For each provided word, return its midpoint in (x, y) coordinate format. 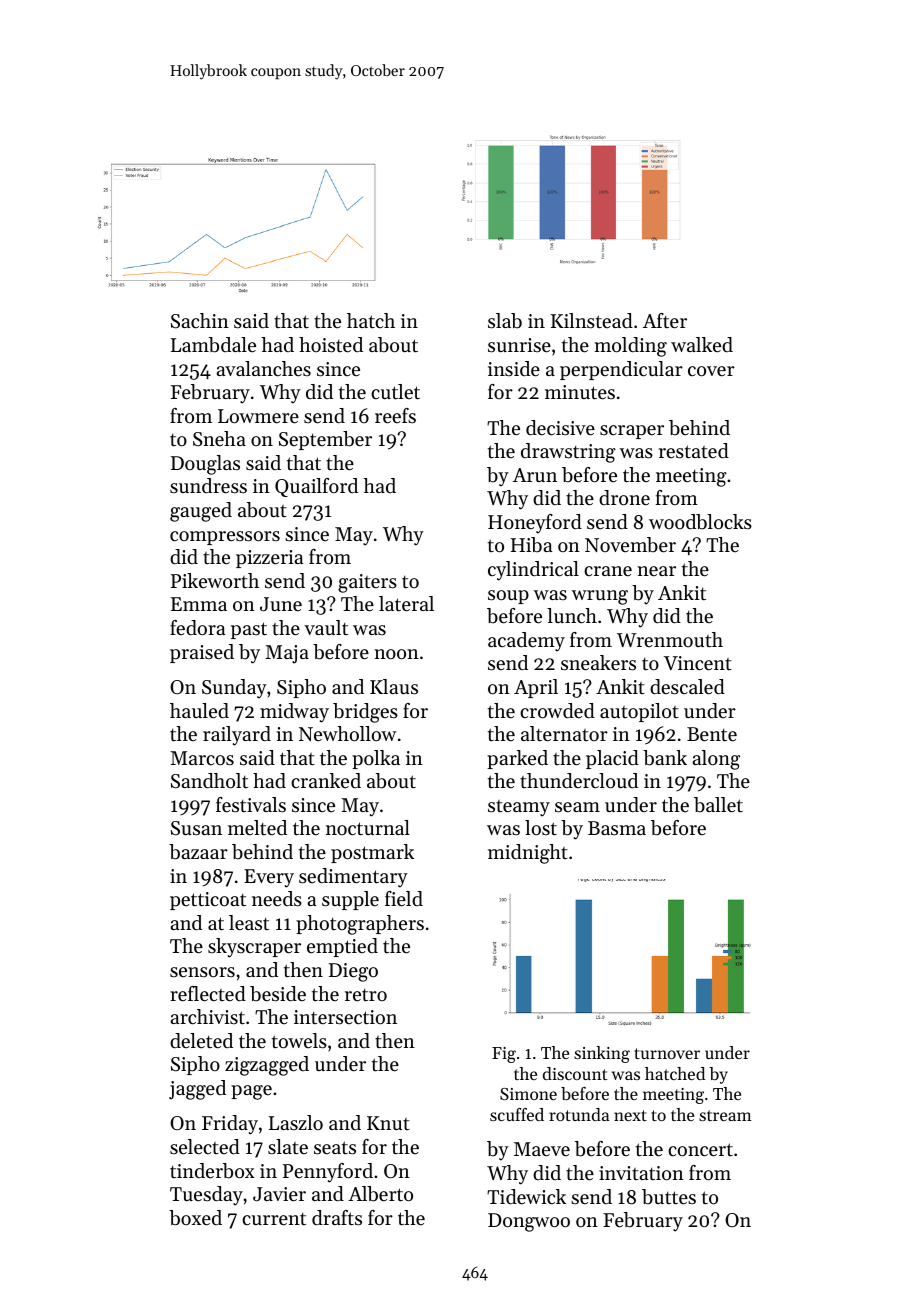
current (274, 1219)
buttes (669, 1197)
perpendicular (621, 370)
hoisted (331, 345)
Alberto (380, 1194)
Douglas (205, 465)
